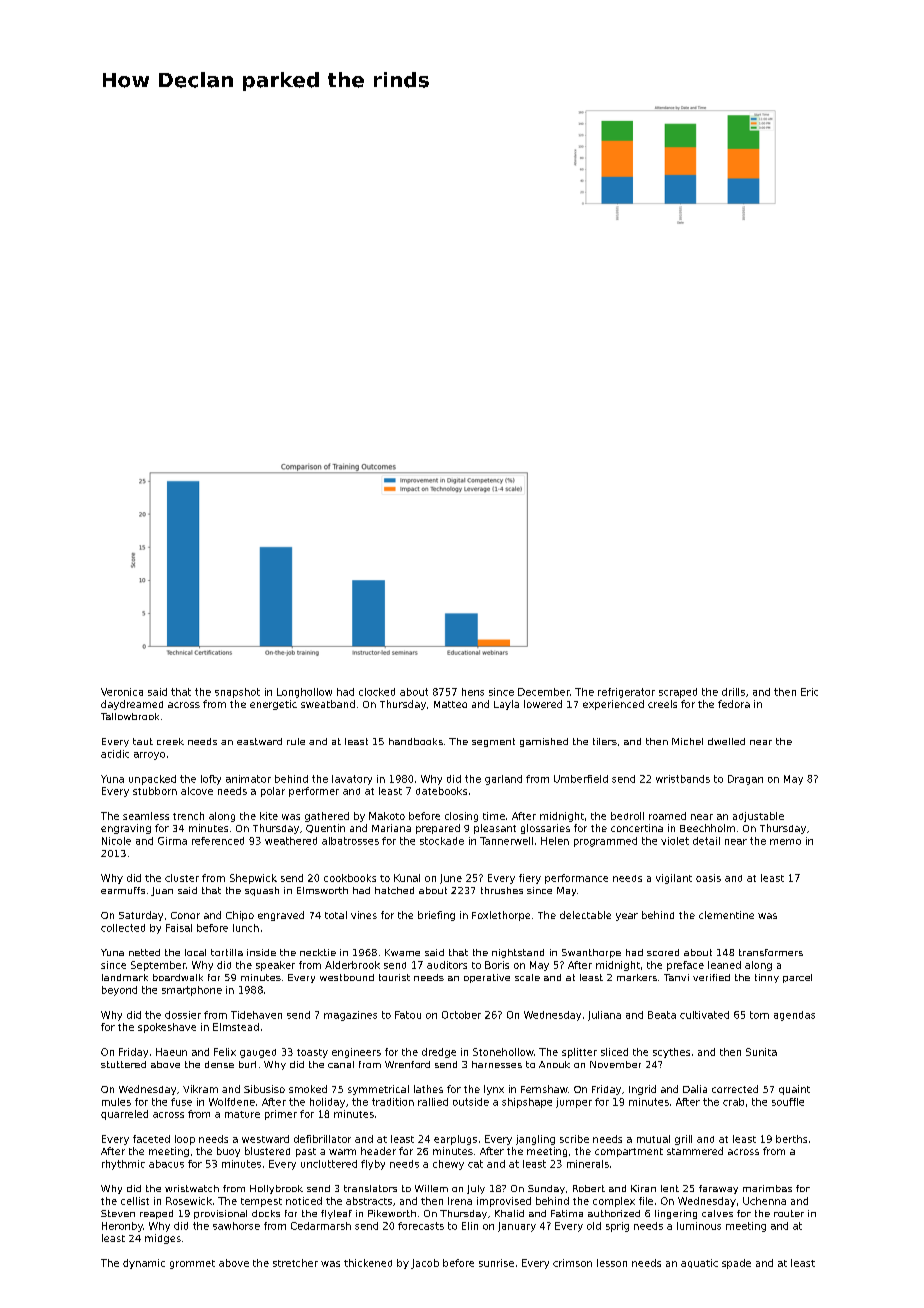 The height and width of the screenshot is (1308, 924). I want to click on symmetrical, so click(378, 1090).
